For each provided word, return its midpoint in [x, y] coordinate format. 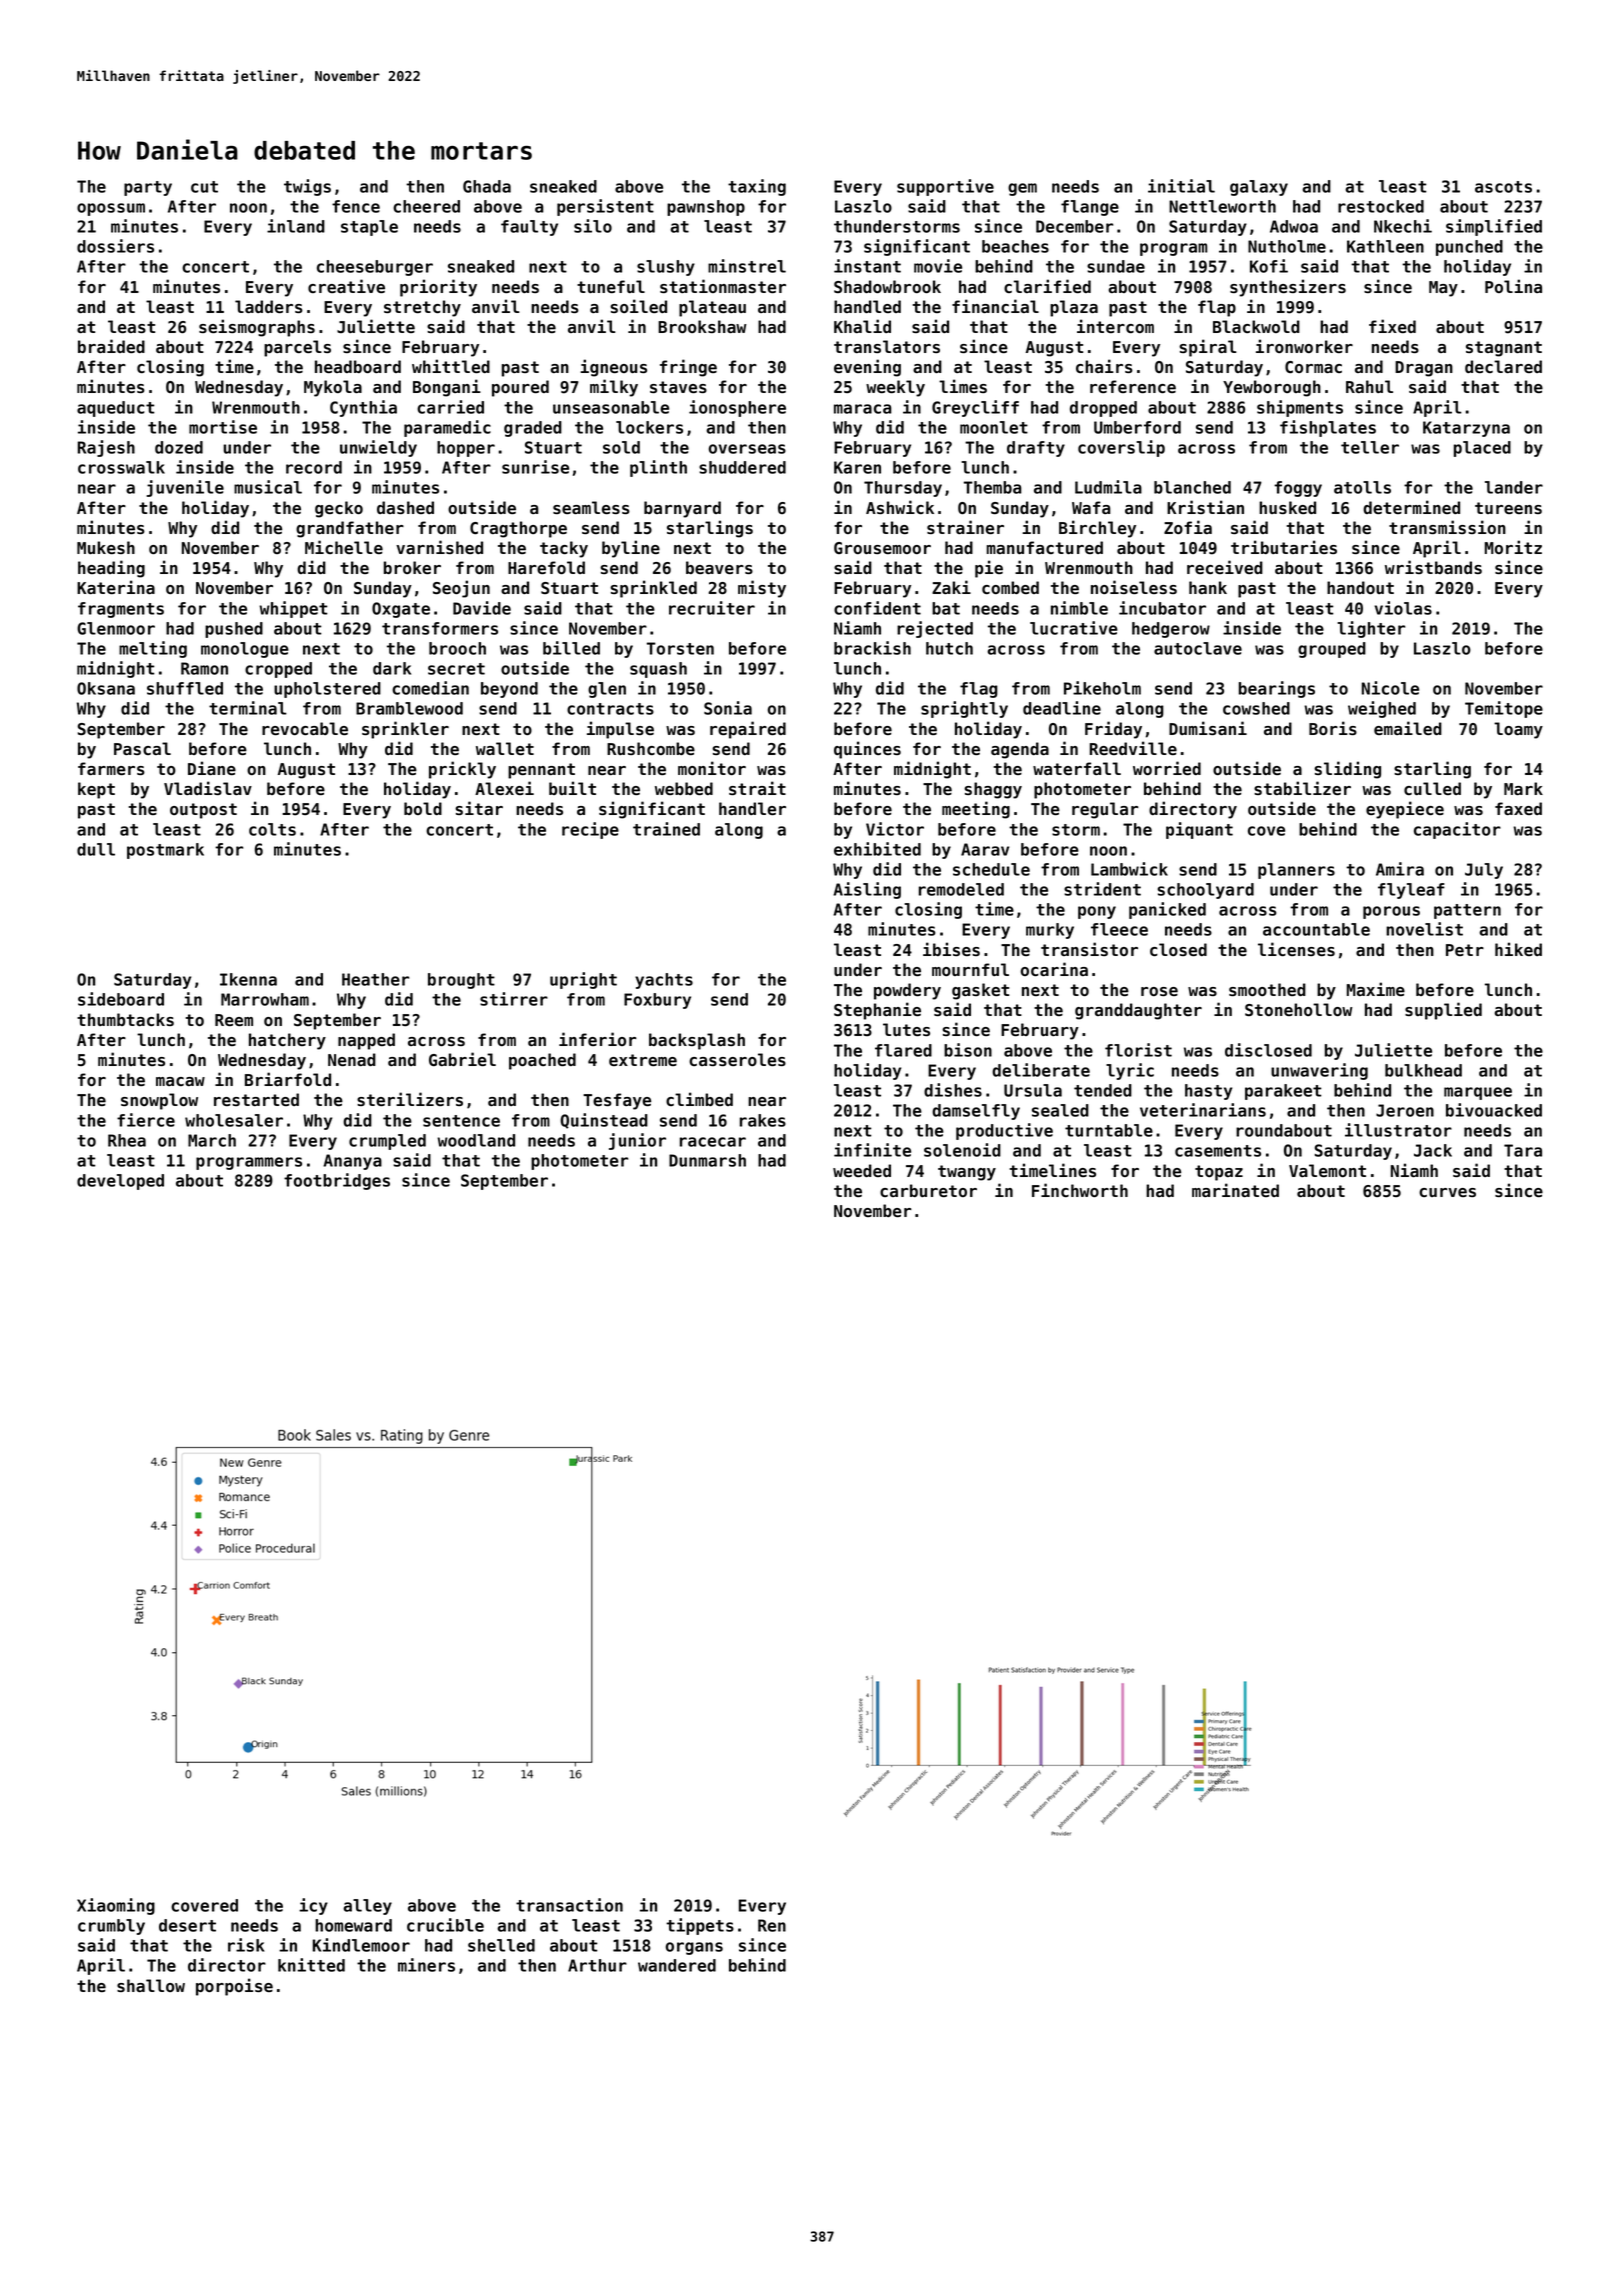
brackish [872, 648]
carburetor [928, 1190]
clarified [1047, 286]
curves [1447, 1192]
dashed [405, 507]
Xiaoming [116, 1906]
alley [367, 1907]
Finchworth [1080, 1190]
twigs [307, 187]
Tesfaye [617, 1101]
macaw [180, 1081]
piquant [1199, 830]
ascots [1503, 187]
